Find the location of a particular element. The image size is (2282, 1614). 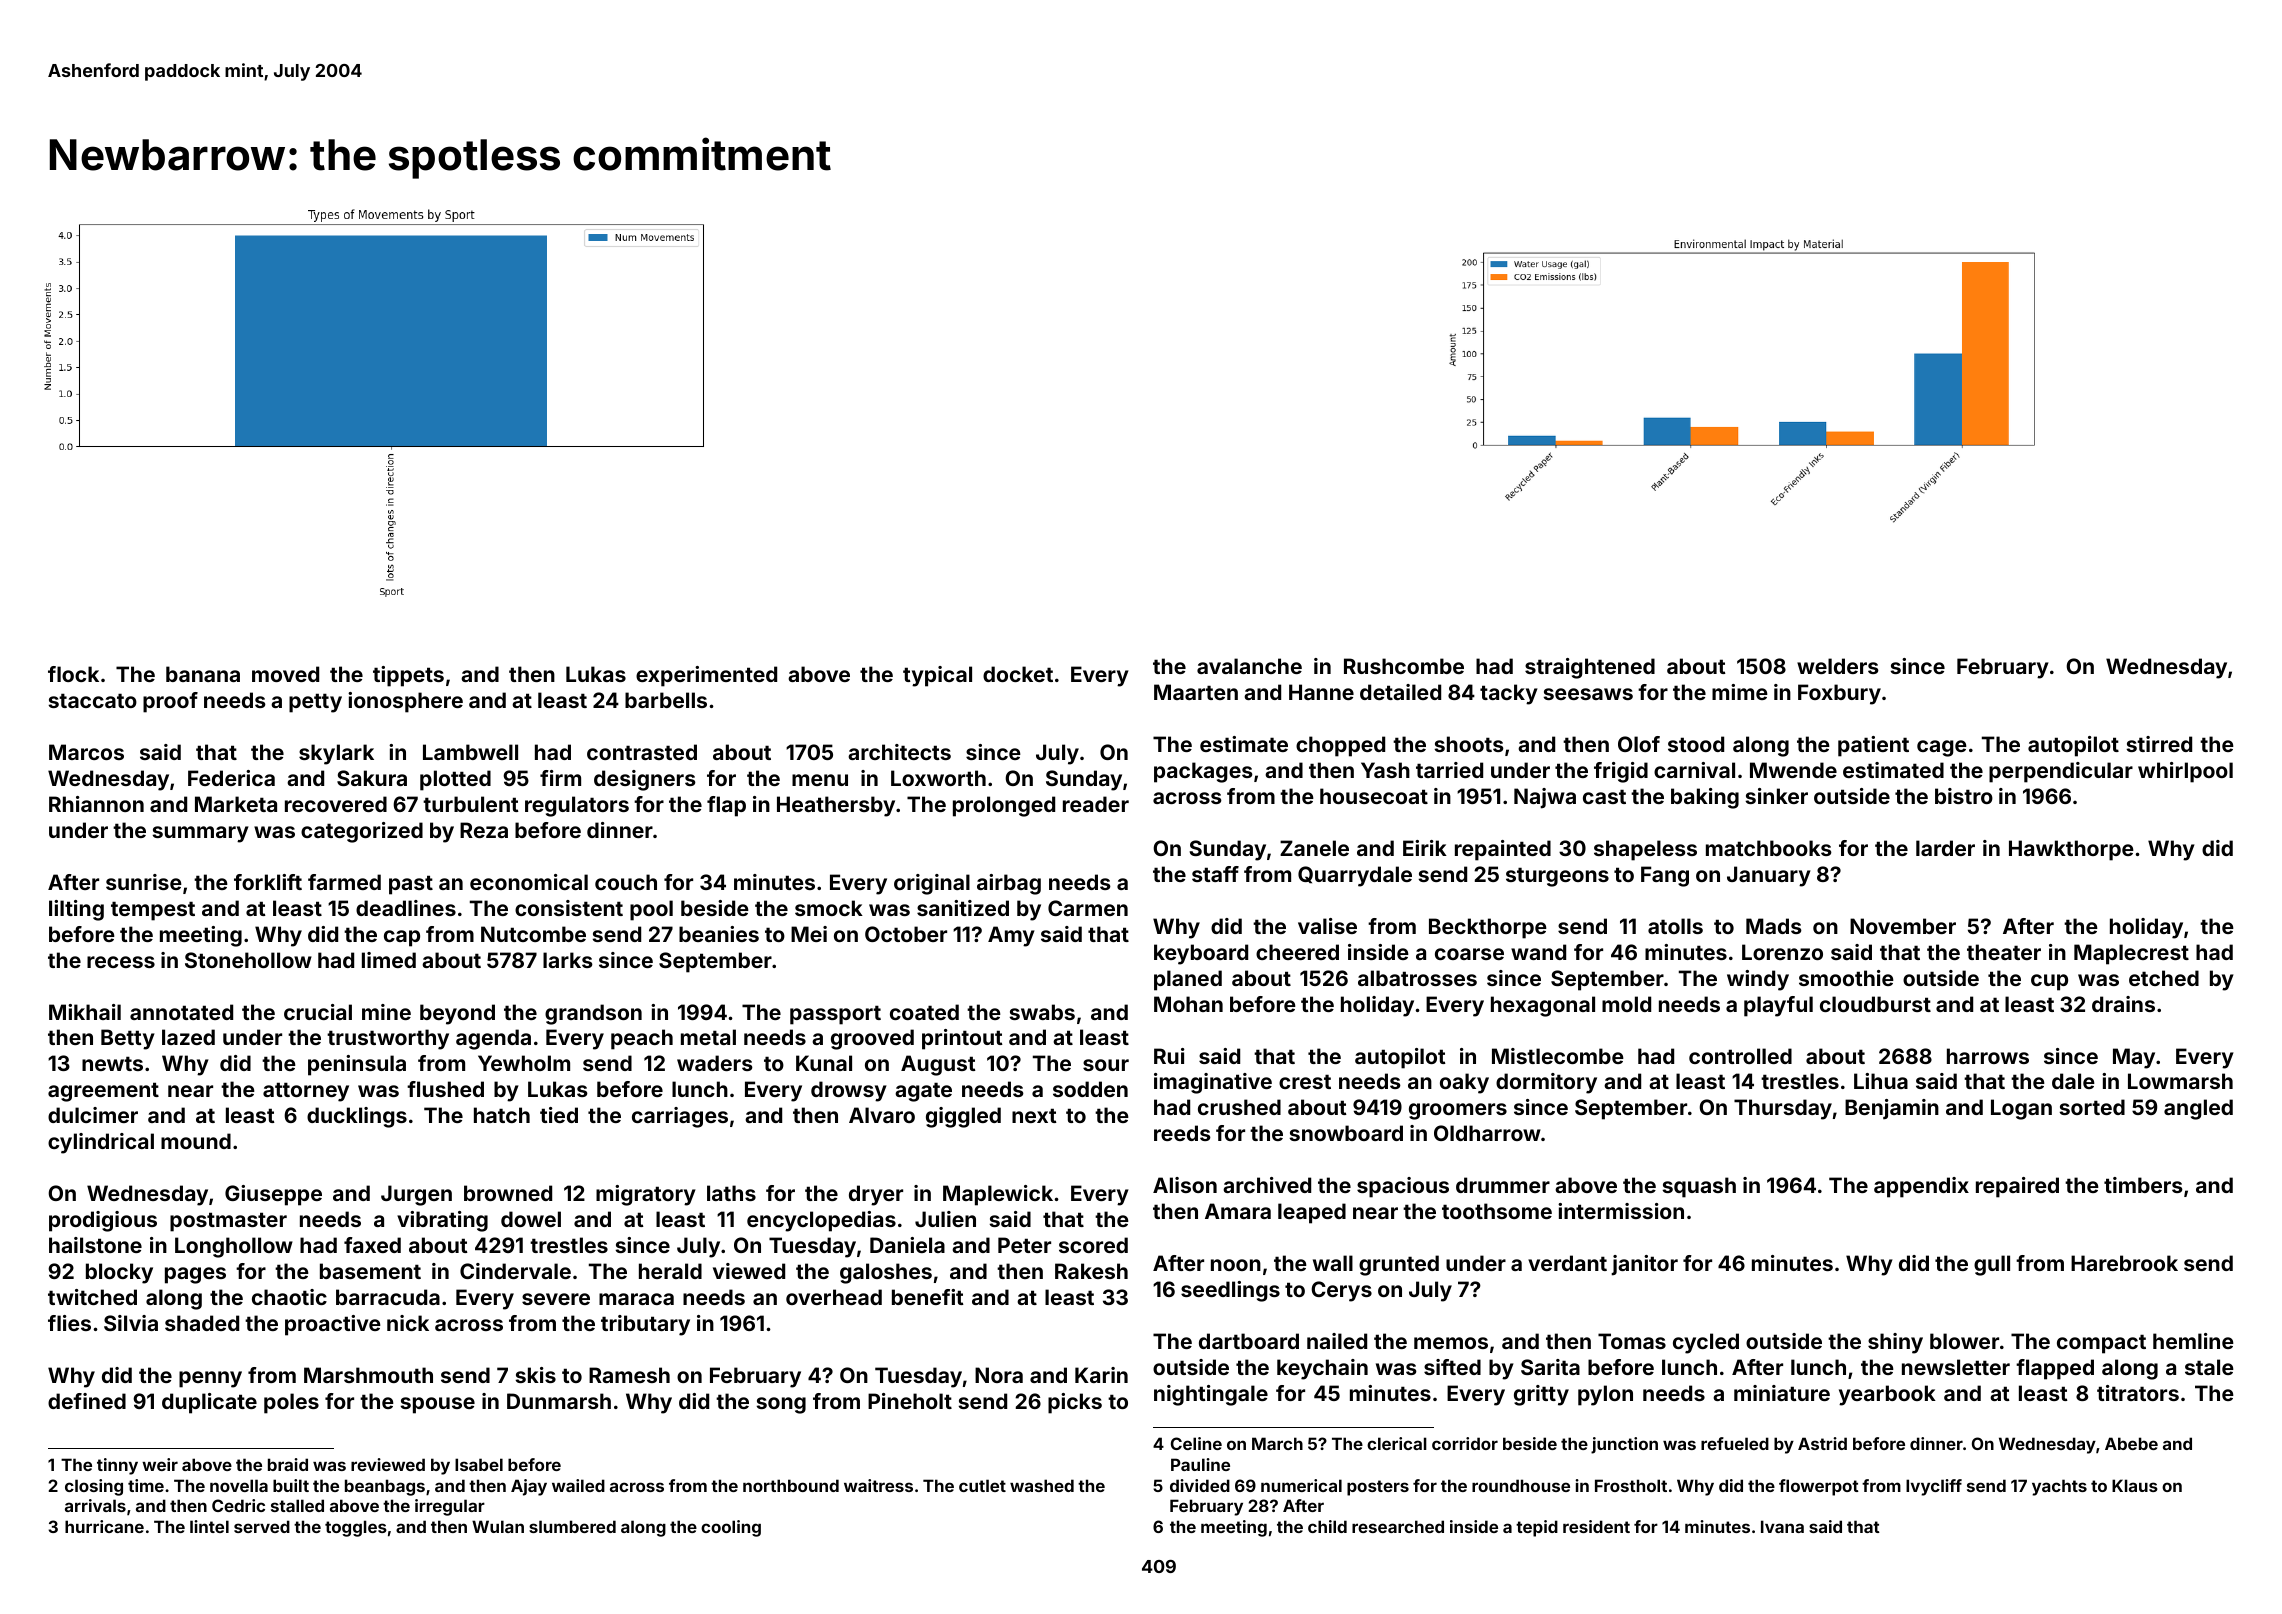

tinny is located at coordinates (117, 1466).
